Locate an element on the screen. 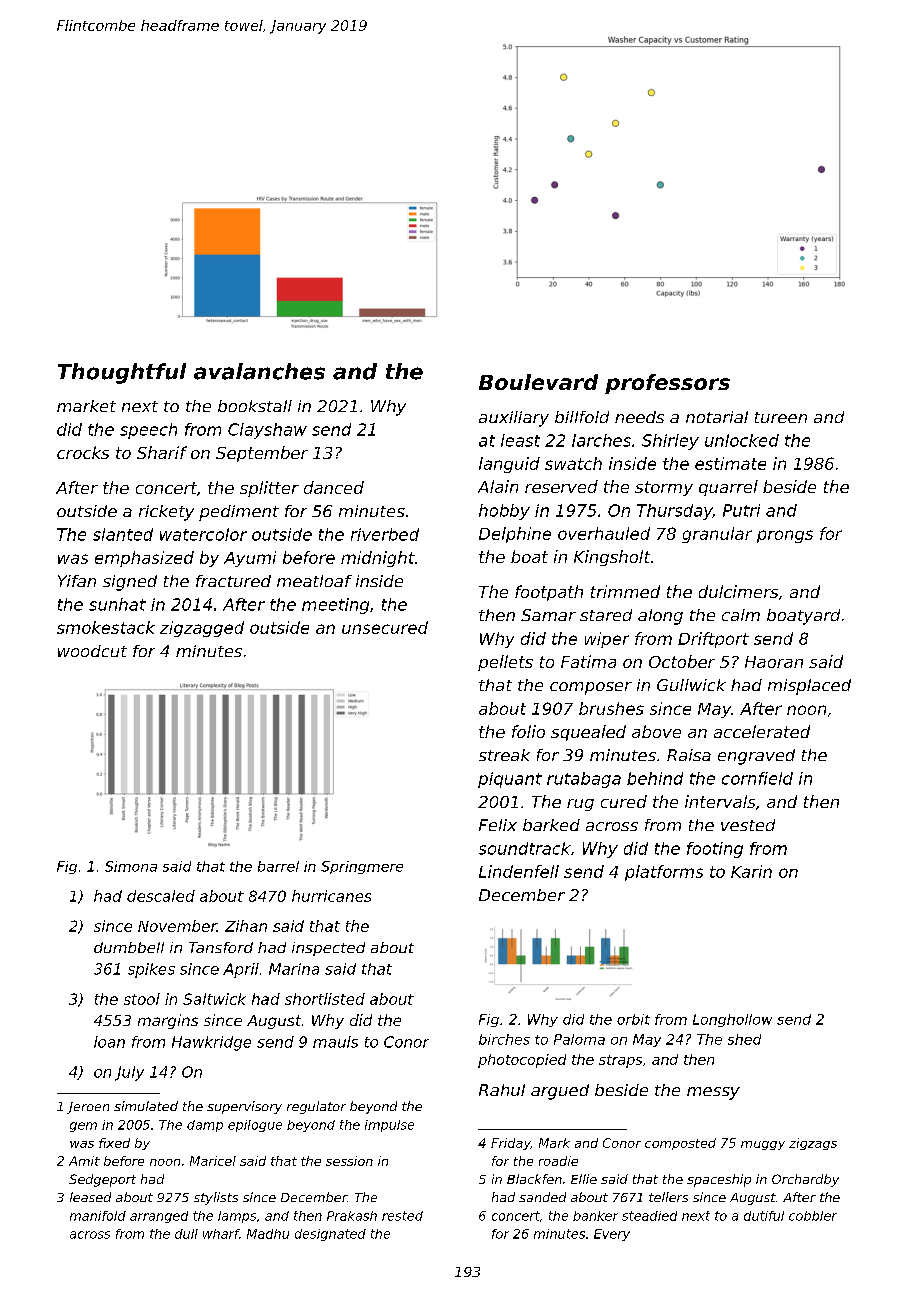 The height and width of the screenshot is (1316, 908). tureen is located at coordinates (781, 417).
